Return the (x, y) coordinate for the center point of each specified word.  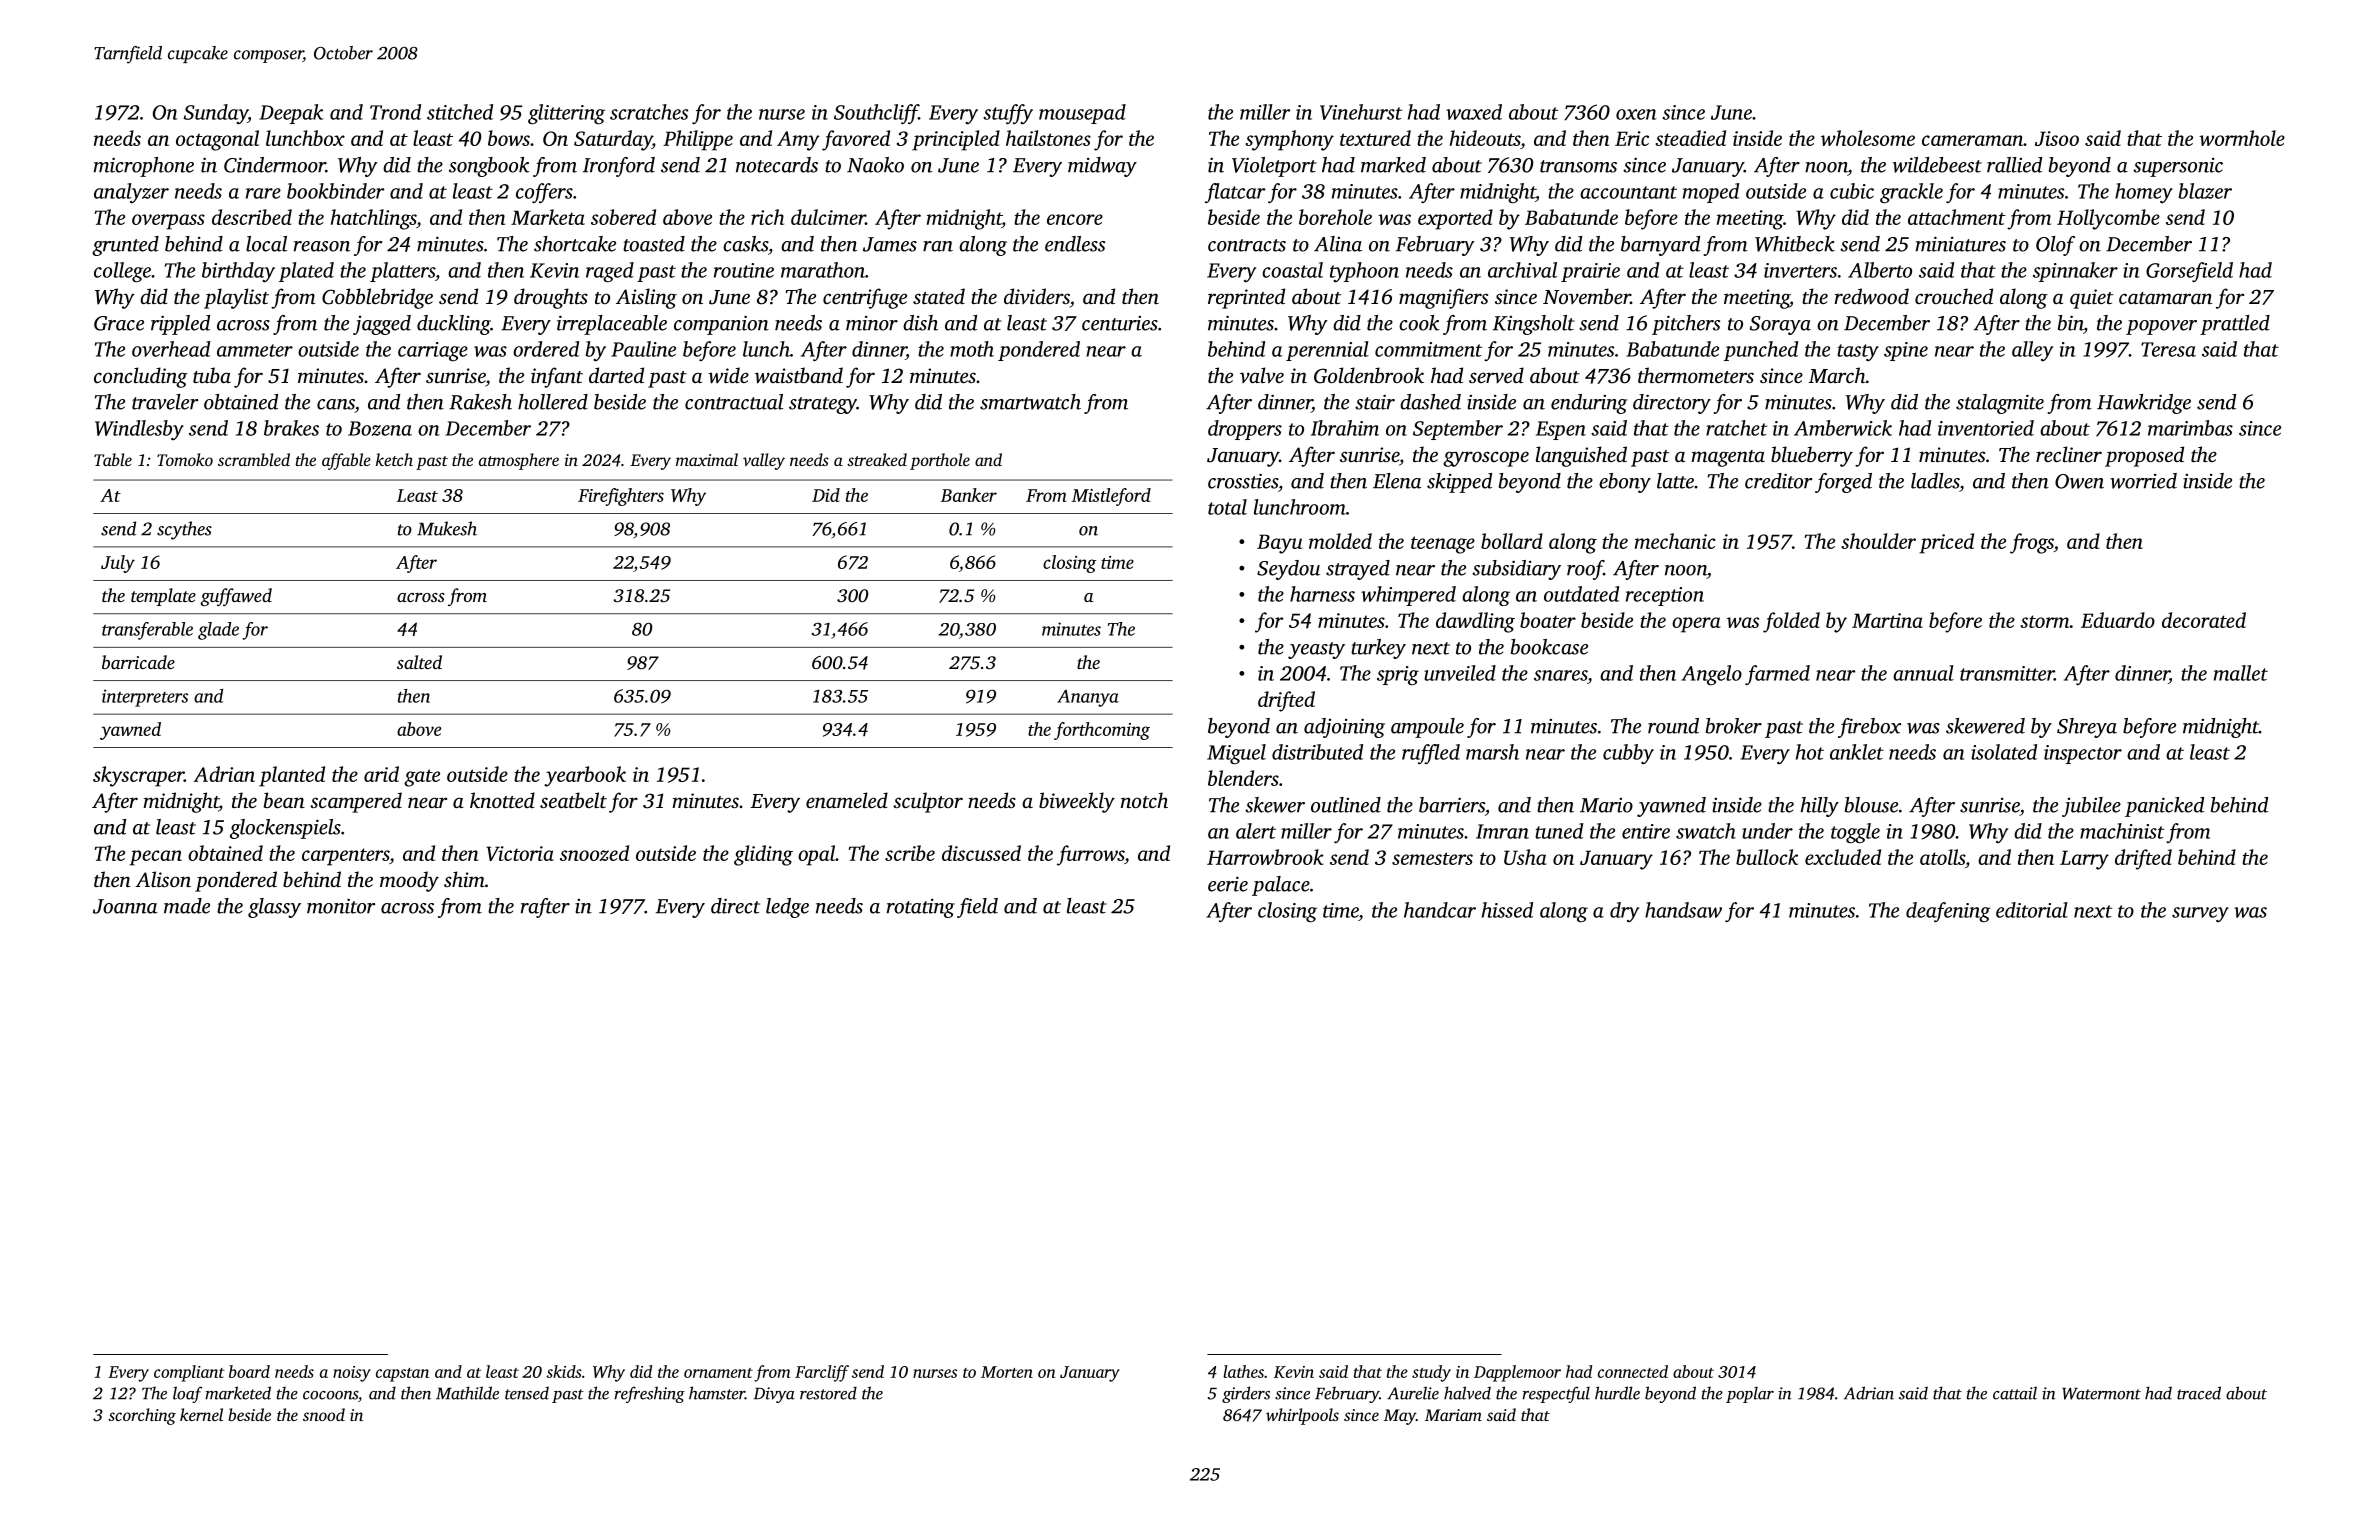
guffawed (236, 597)
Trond (395, 112)
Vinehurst (1361, 112)
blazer (2205, 191)
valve (1262, 375)
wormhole (2242, 138)
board (249, 1371)
